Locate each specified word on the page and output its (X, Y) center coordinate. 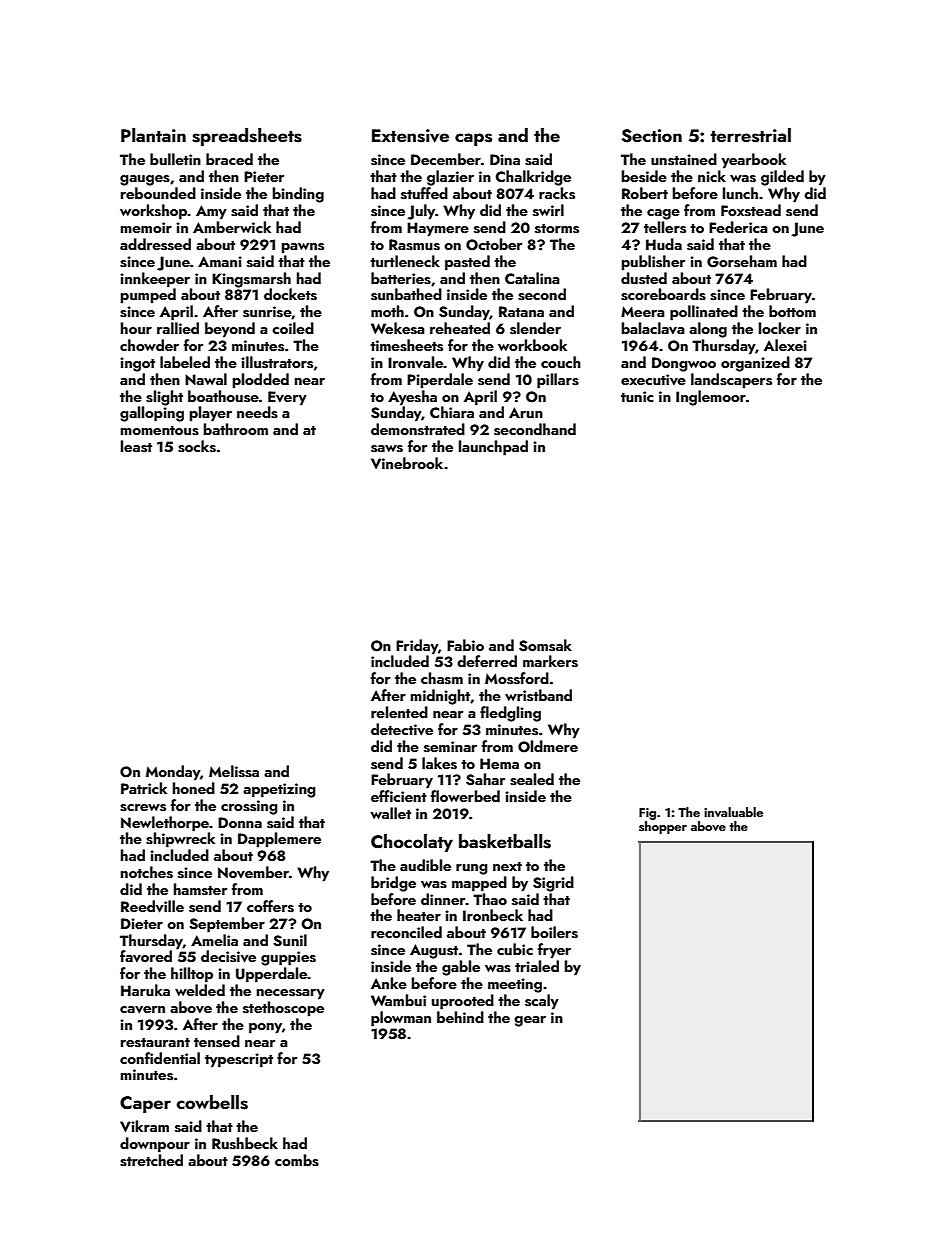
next (507, 866)
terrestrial (750, 135)
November (253, 872)
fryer (554, 951)
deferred (487, 661)
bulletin (175, 159)
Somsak (545, 645)
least (136, 446)
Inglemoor (711, 398)
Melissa (234, 771)
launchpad (493, 448)
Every (287, 398)
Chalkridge (533, 178)
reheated (460, 328)
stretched (151, 1160)
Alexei (785, 345)
